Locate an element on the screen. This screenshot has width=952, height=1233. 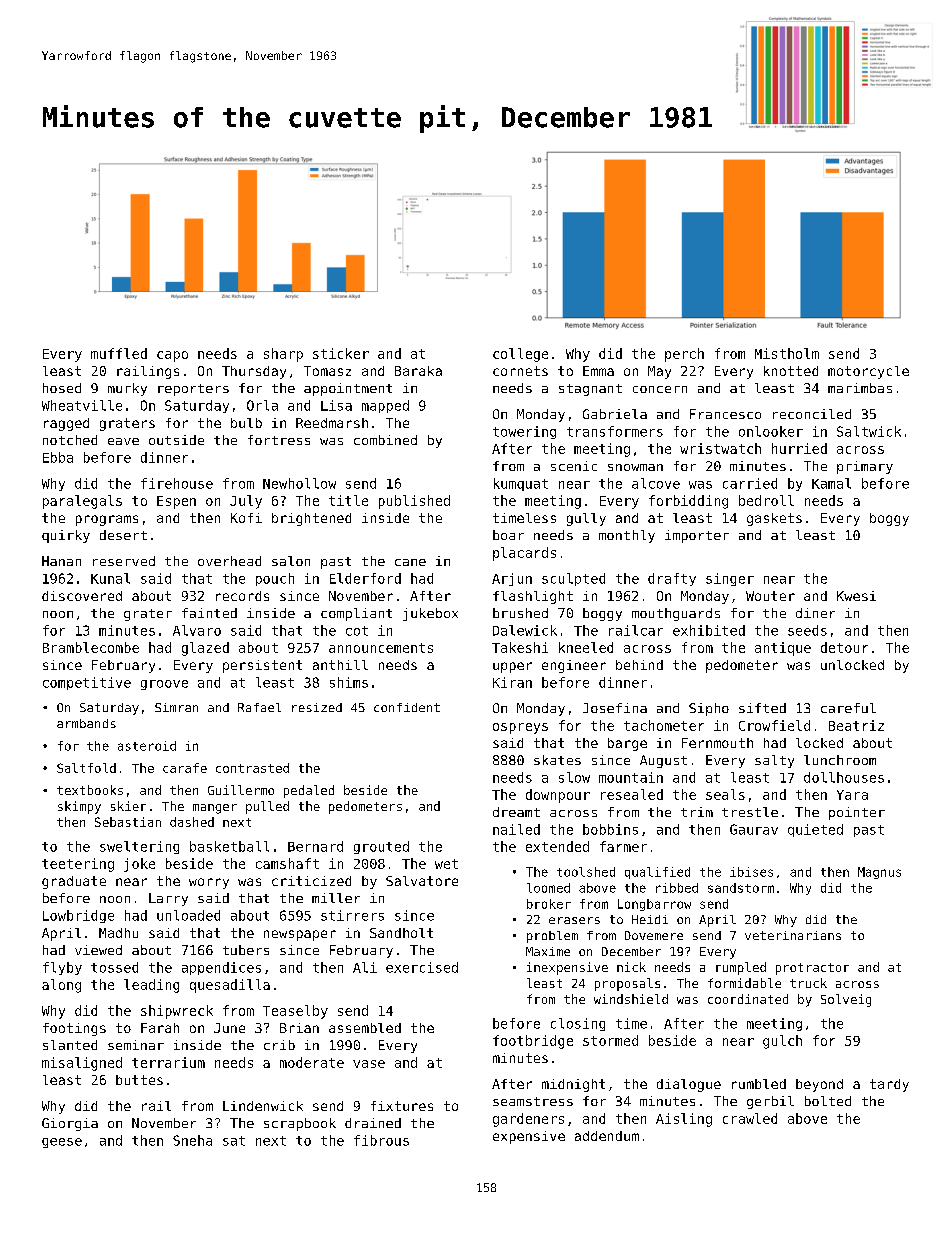
primary is located at coordinates (865, 467).
